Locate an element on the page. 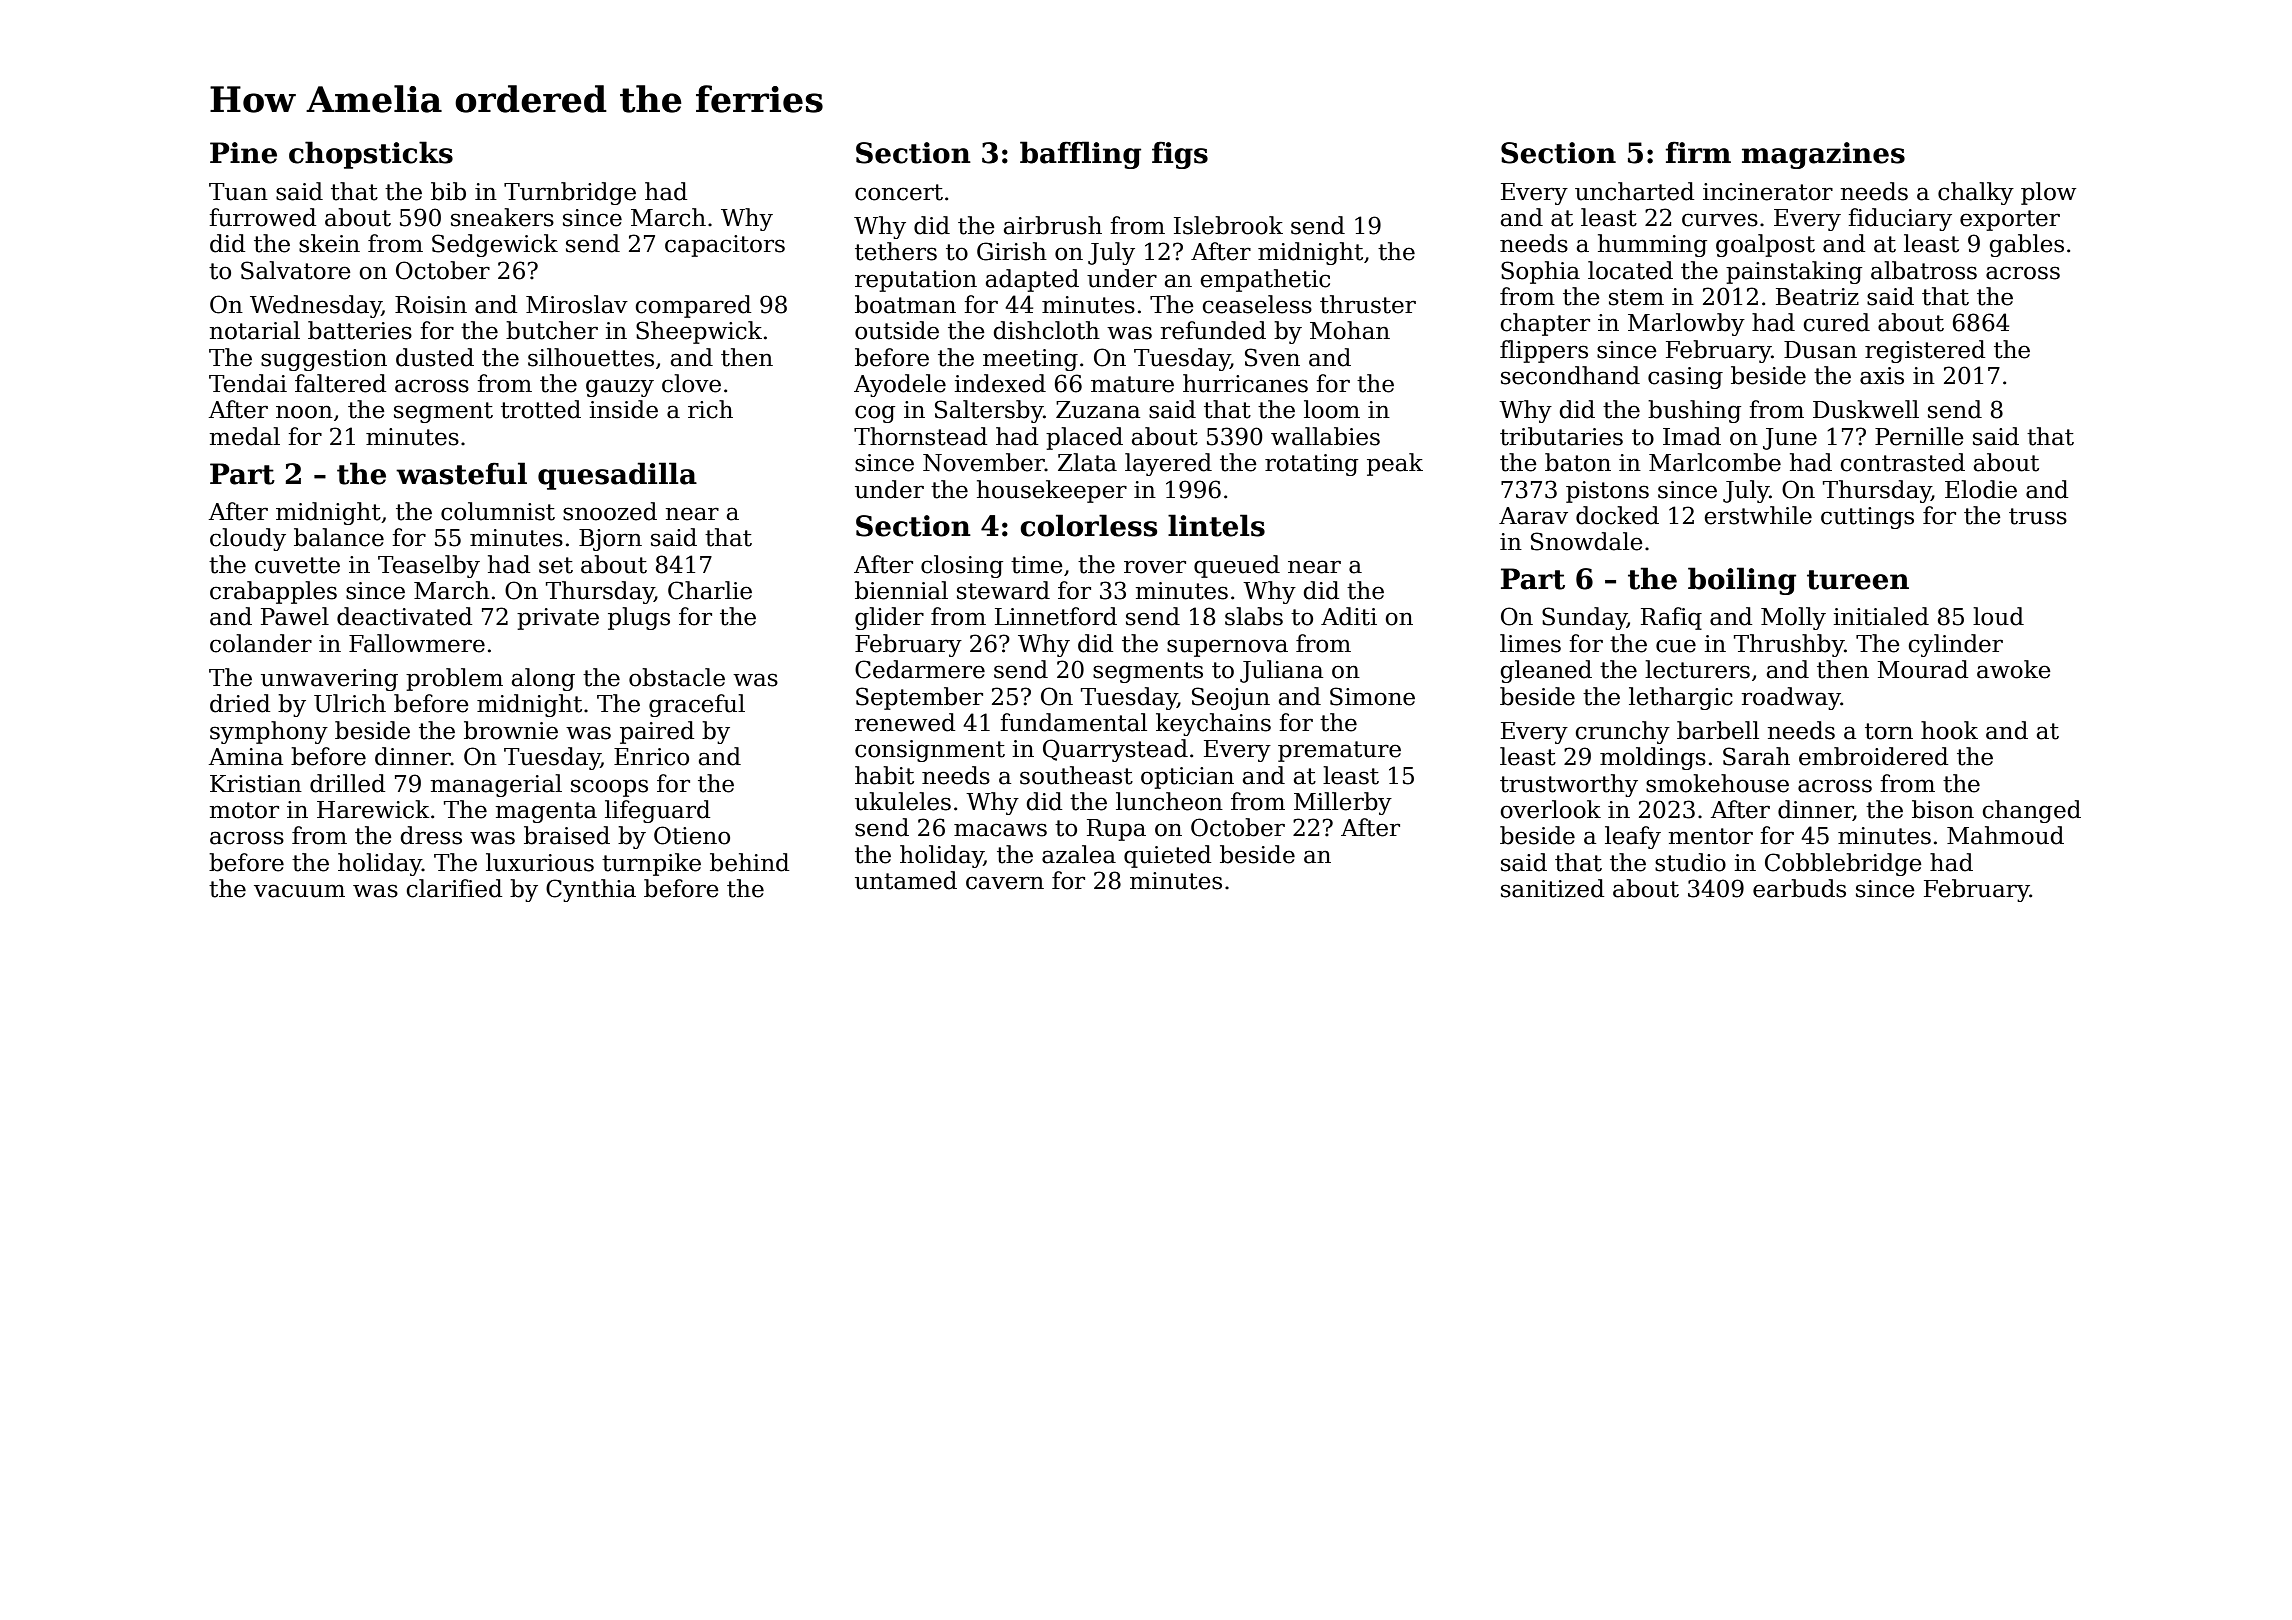  axis is located at coordinates (1882, 376).
